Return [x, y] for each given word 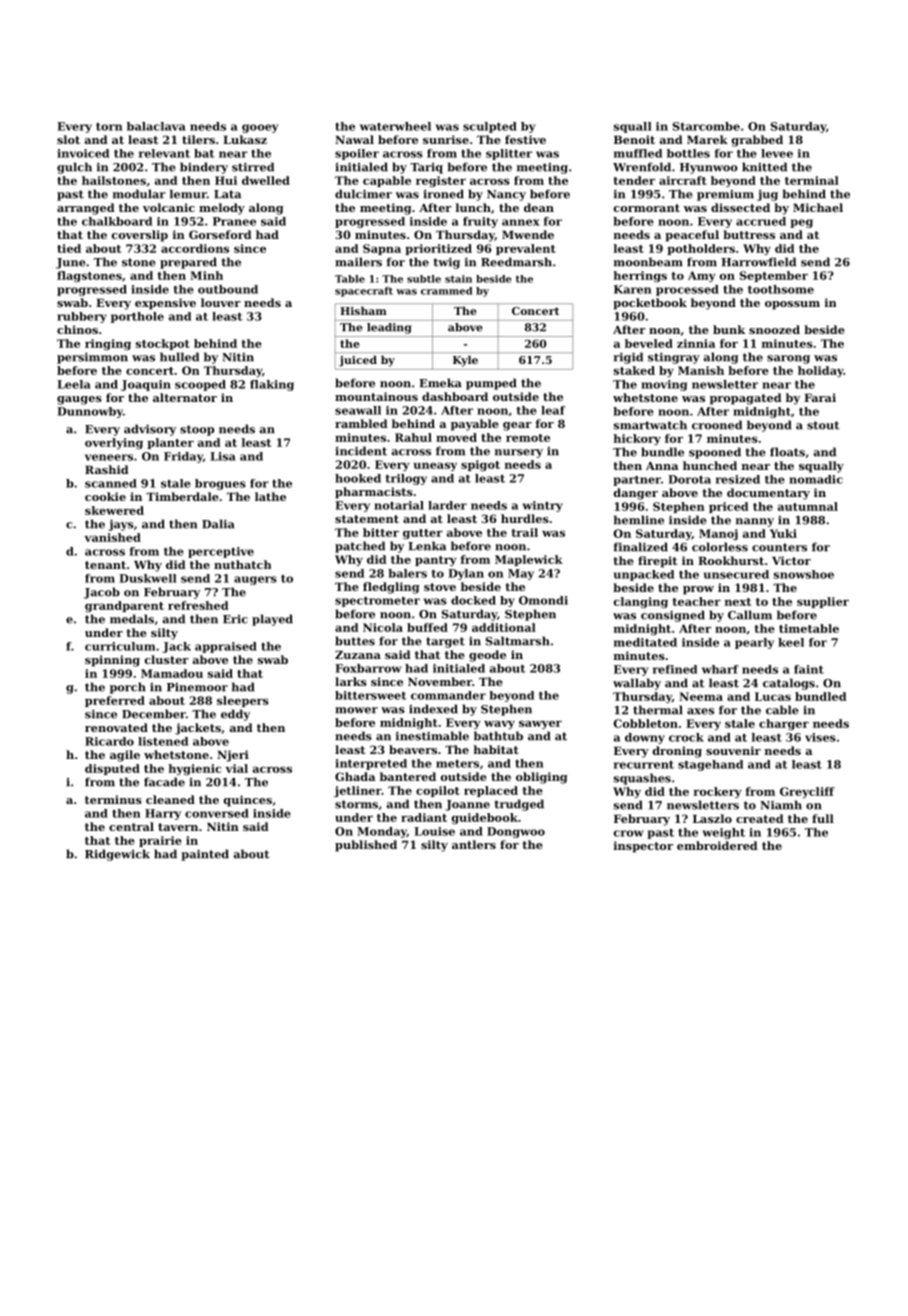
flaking [272, 385]
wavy [499, 725]
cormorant [647, 208]
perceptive [221, 552]
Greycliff [807, 792]
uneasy [435, 466]
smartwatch [650, 425]
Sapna [382, 249]
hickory [637, 439]
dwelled [266, 180]
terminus [113, 799]
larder [447, 505]
